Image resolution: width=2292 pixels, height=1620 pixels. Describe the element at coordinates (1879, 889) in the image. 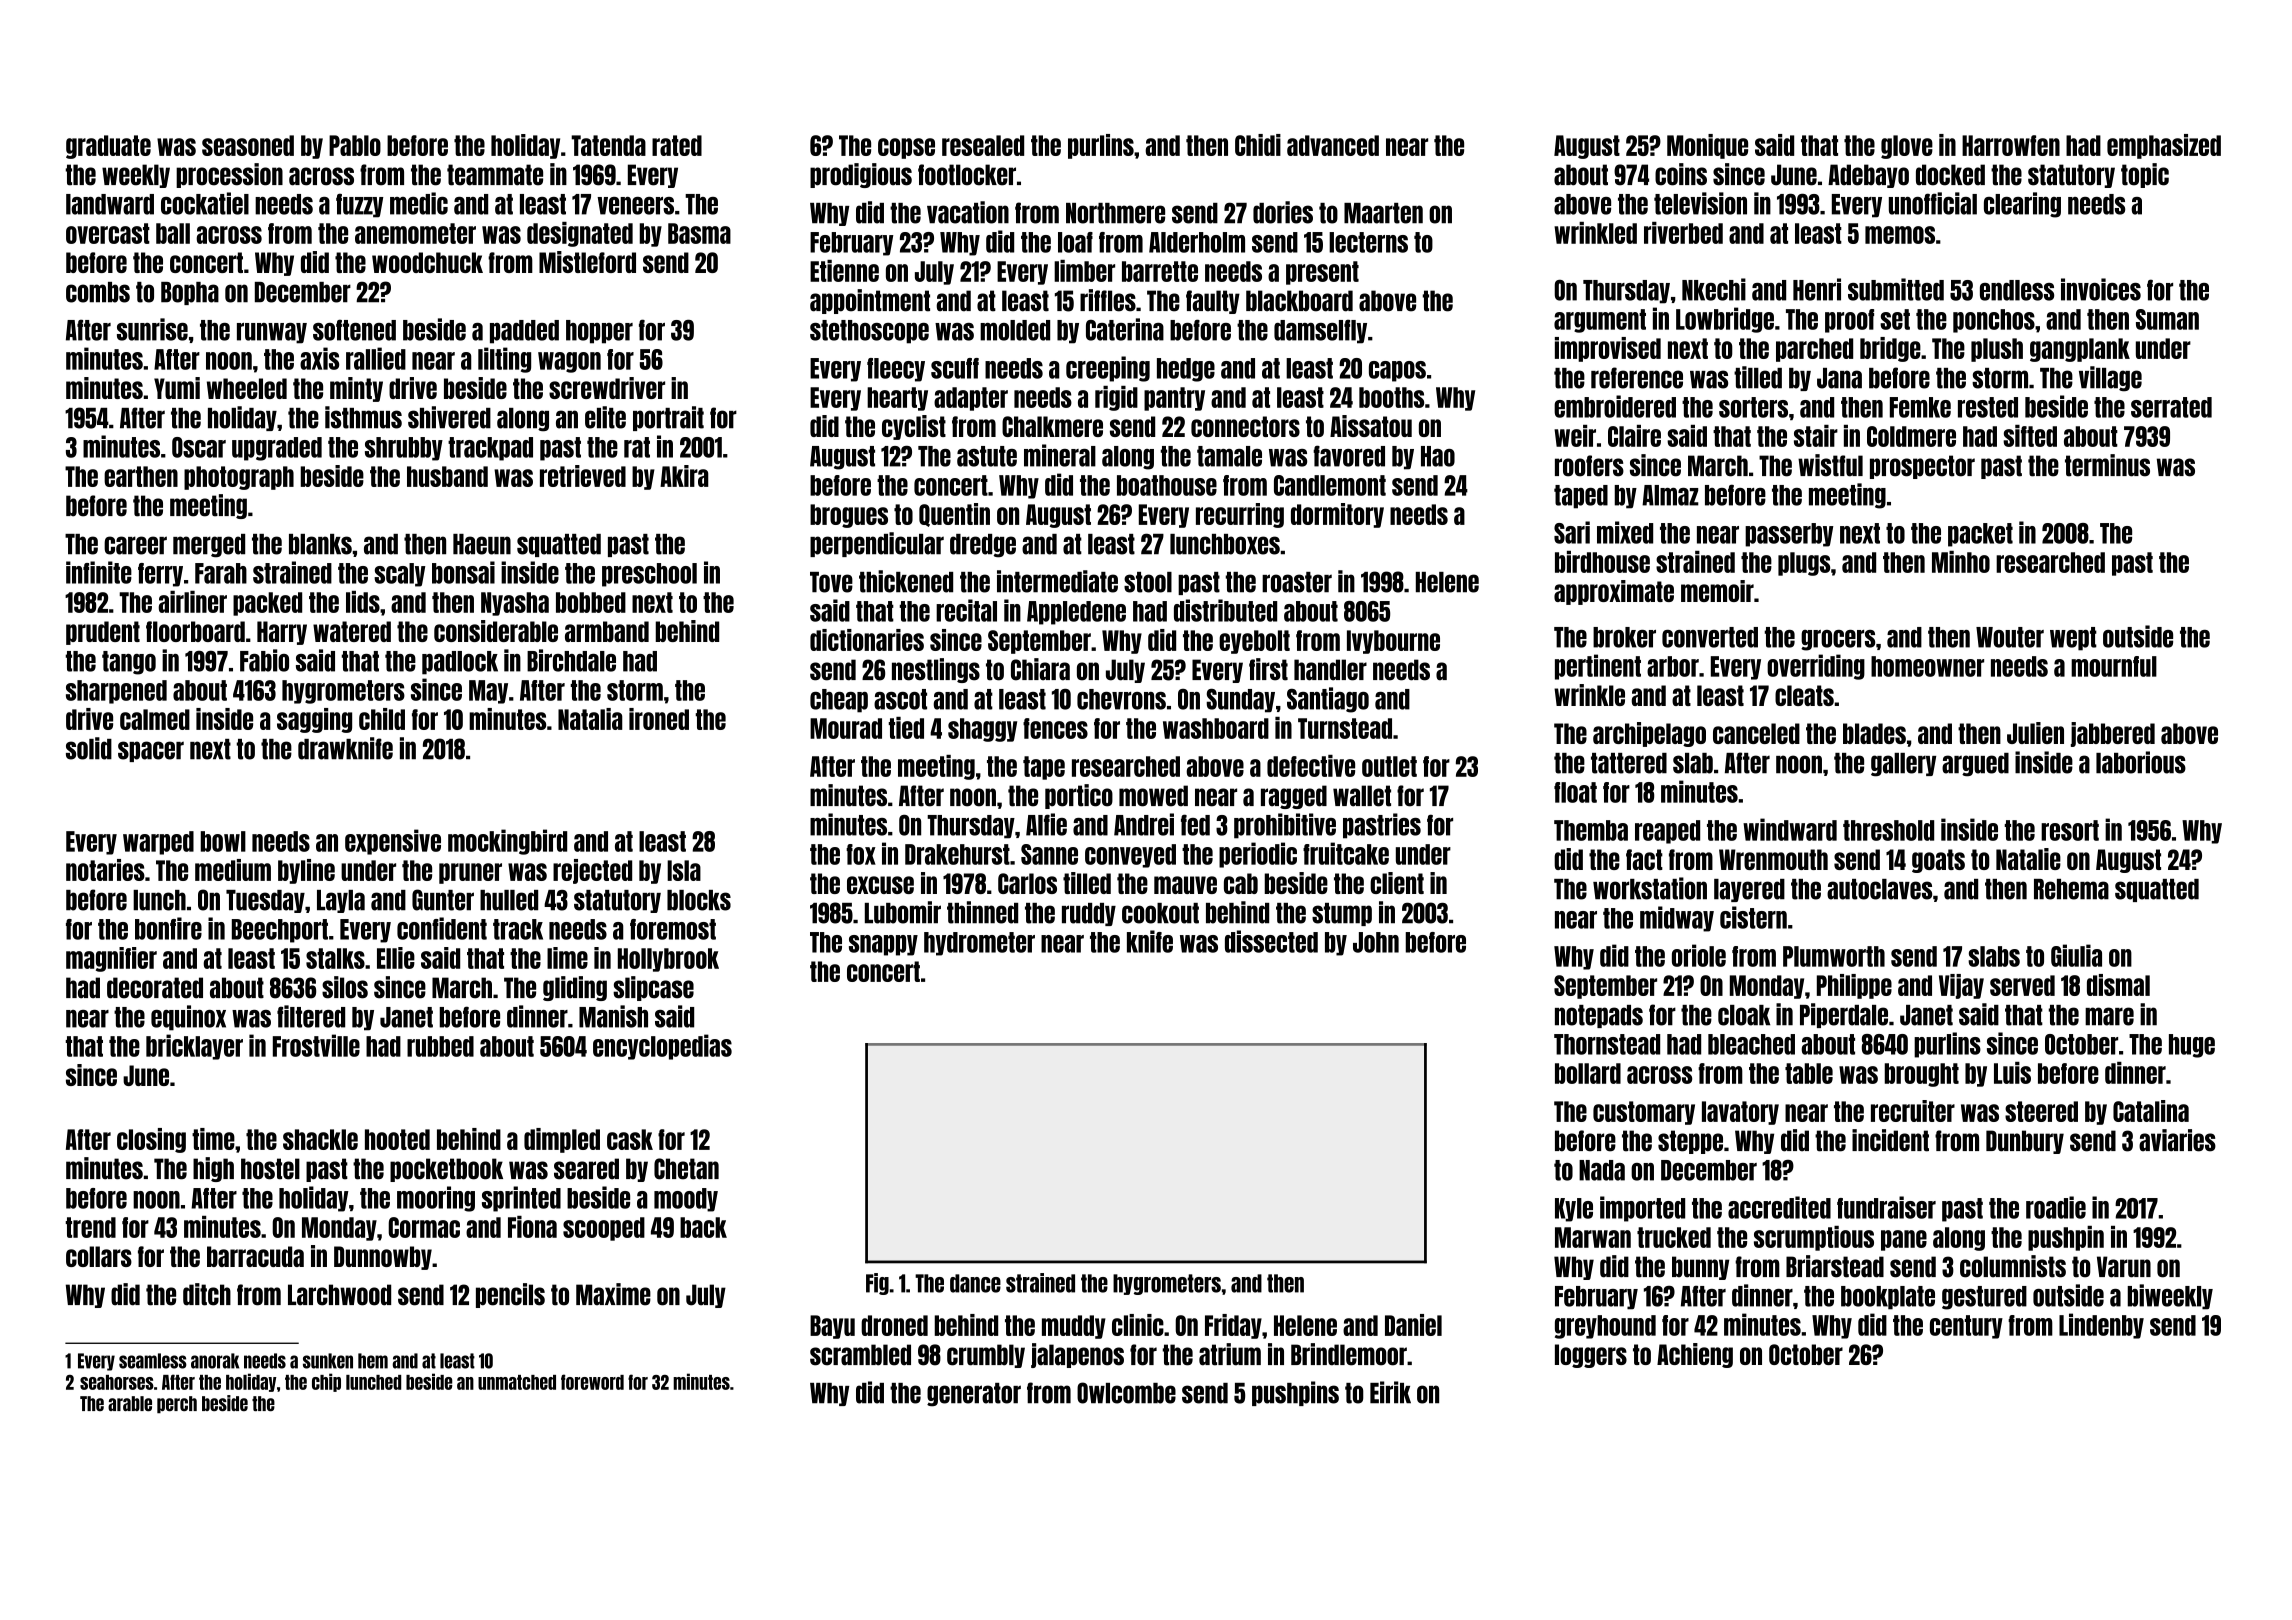

I see `autoclaves` at that location.
